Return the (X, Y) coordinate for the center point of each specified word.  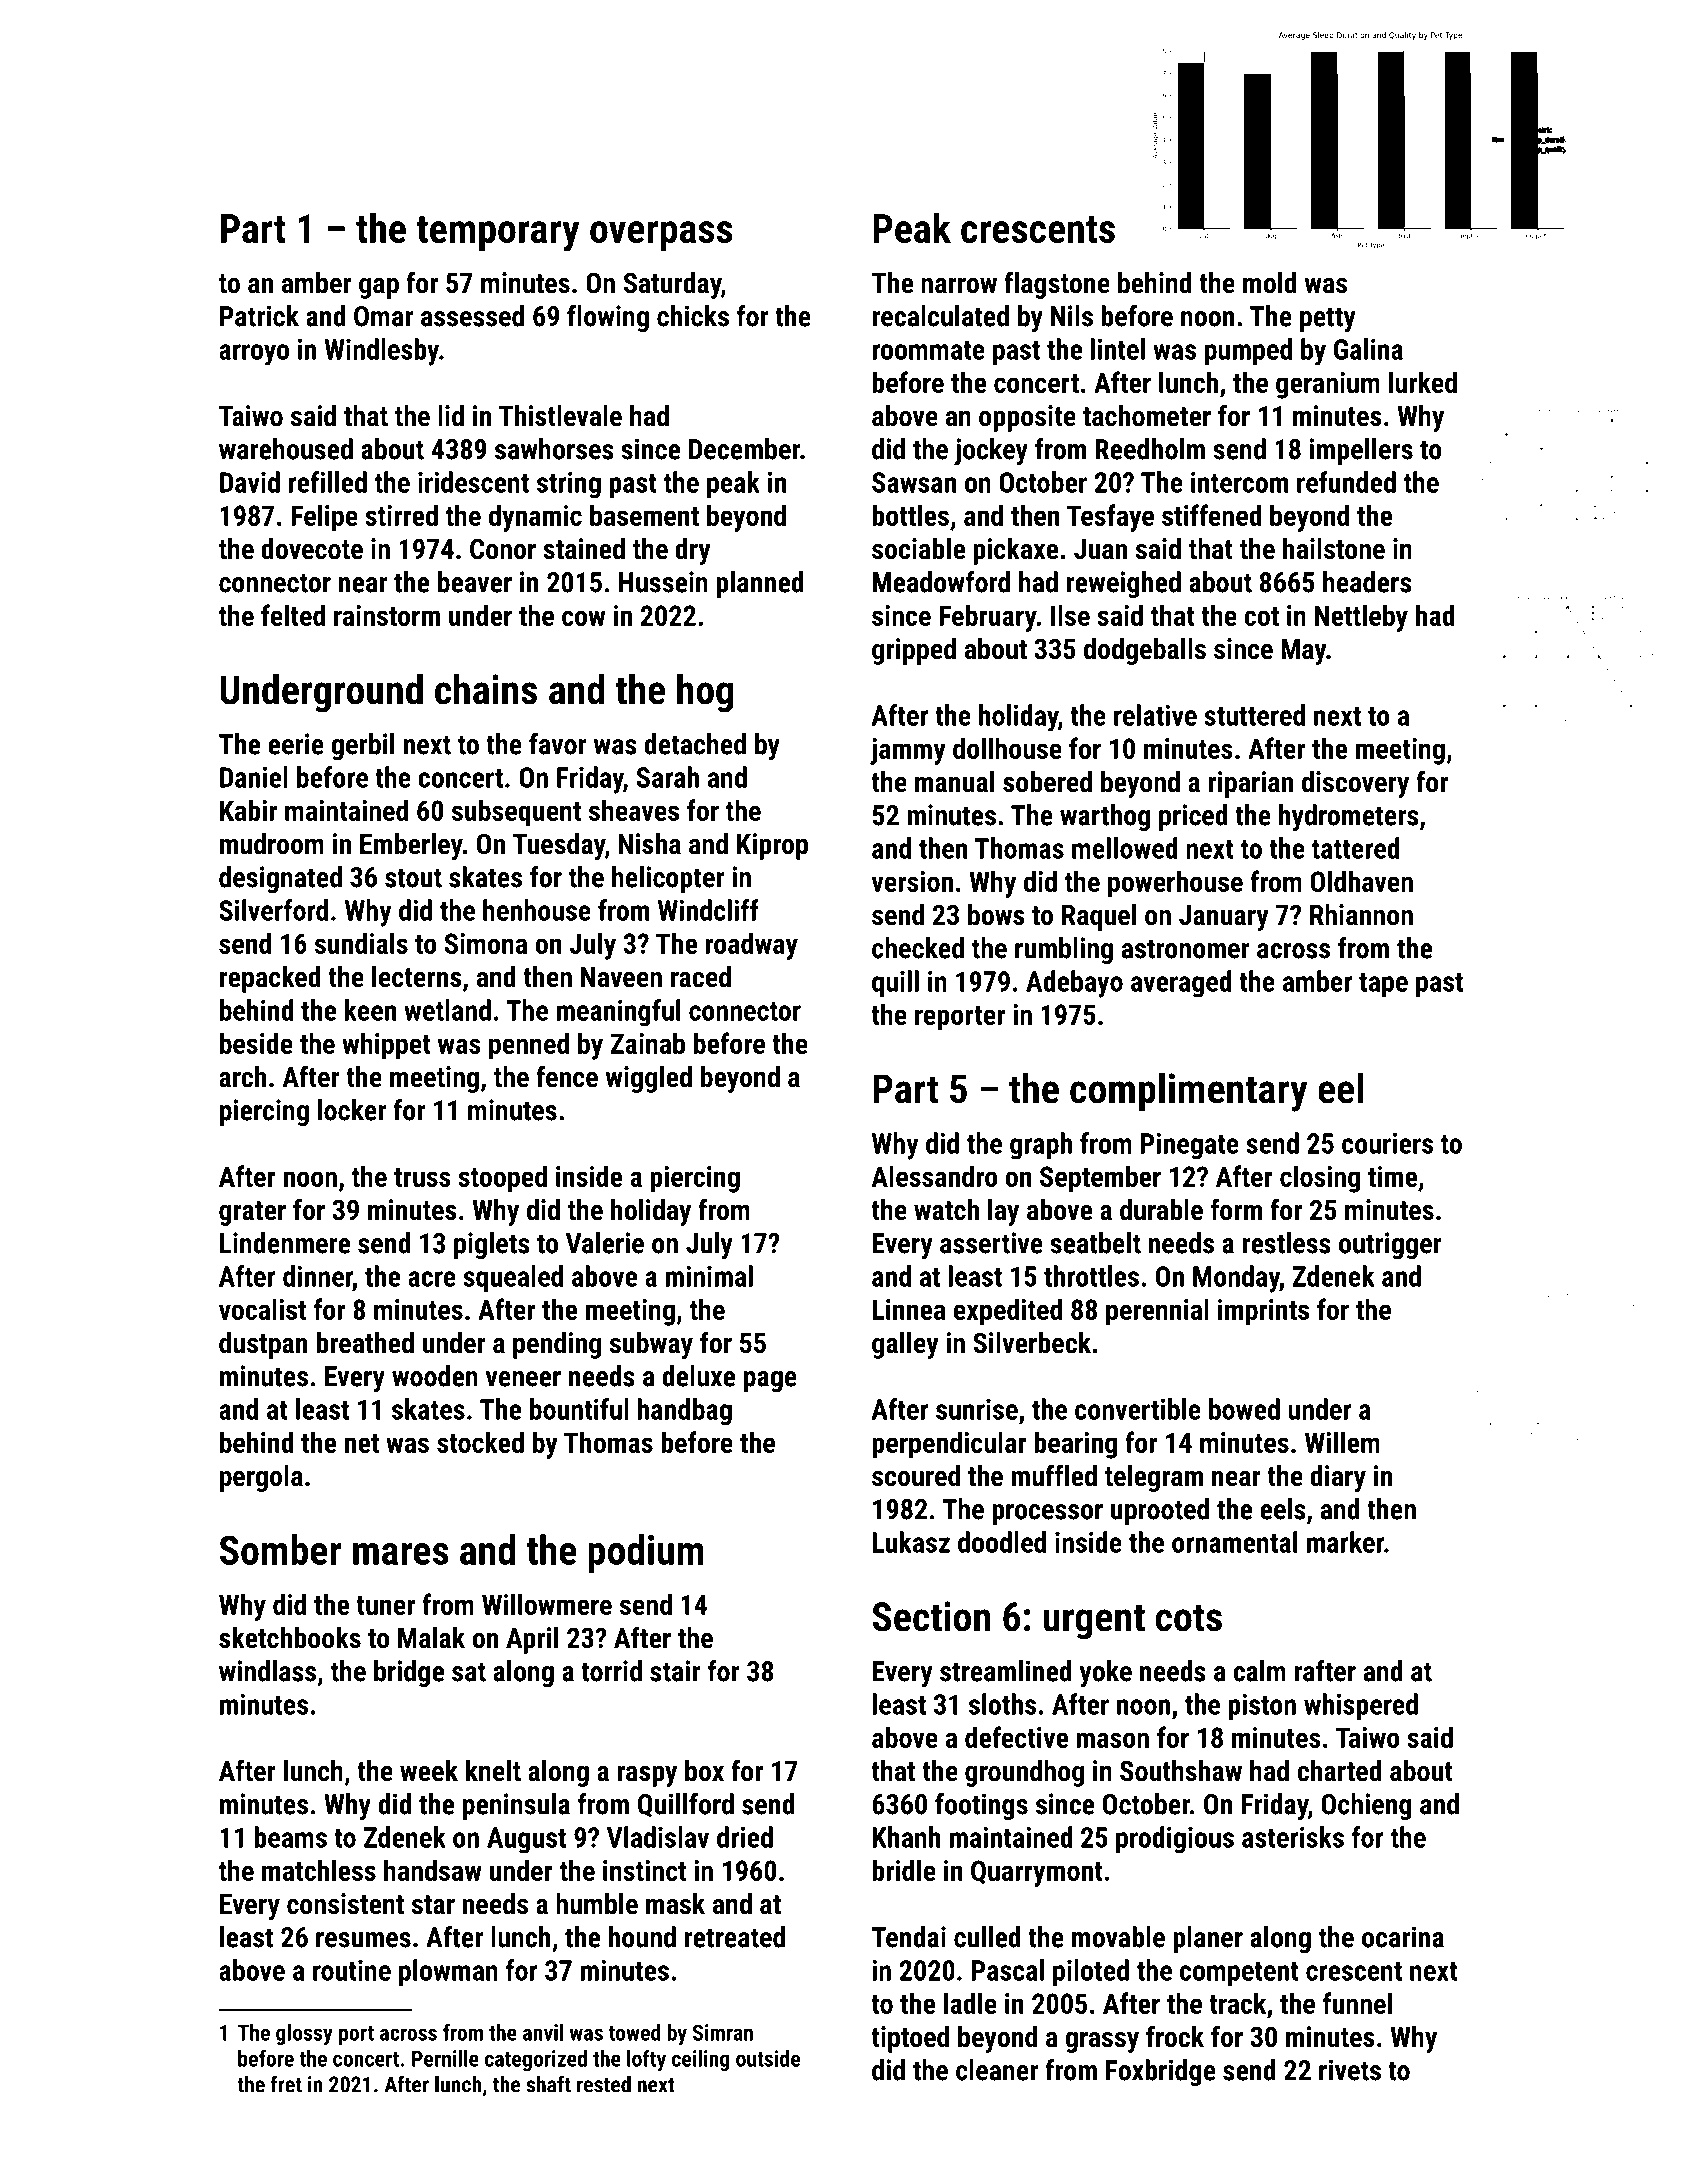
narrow (959, 286)
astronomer (1186, 949)
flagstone (1057, 285)
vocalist (262, 1309)
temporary (497, 234)
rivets (1350, 2070)
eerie (296, 744)
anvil (543, 2032)
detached (695, 744)
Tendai (909, 1937)
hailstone (1334, 549)
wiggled (649, 1079)
